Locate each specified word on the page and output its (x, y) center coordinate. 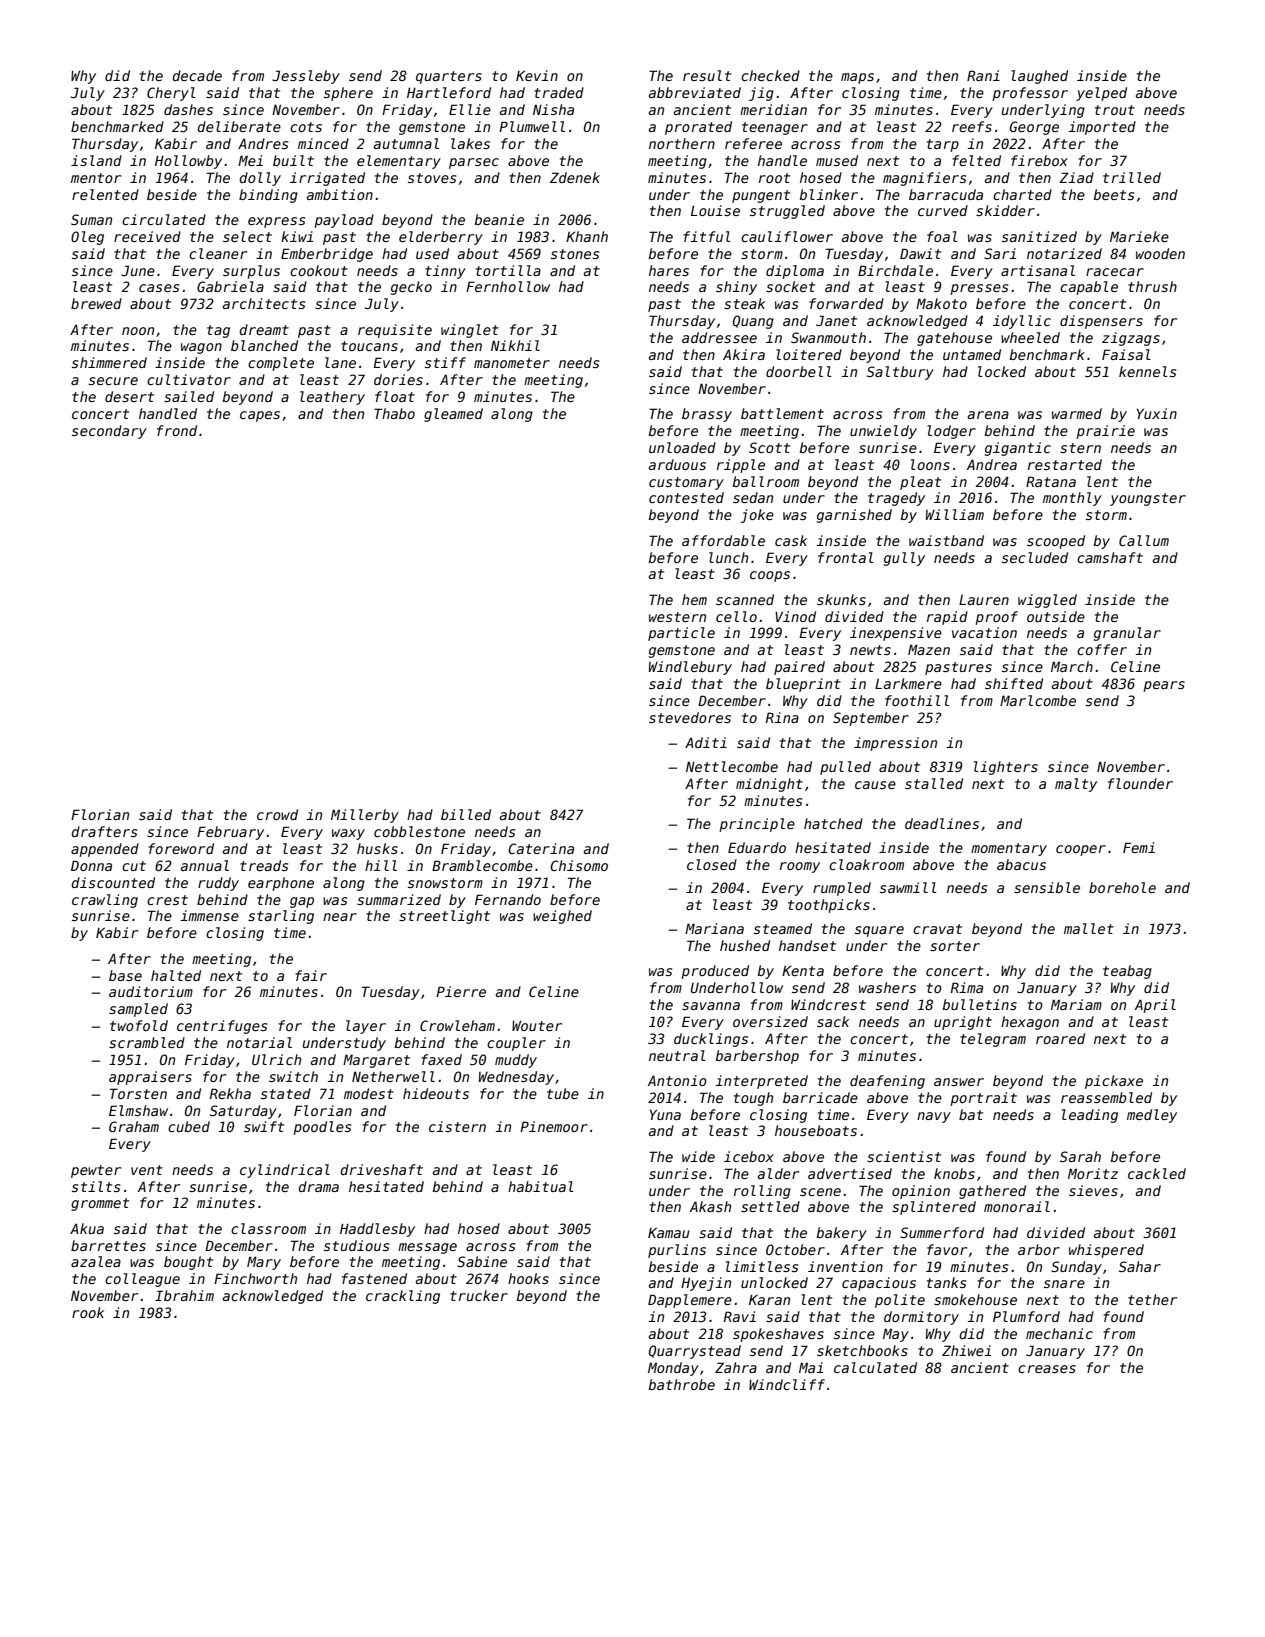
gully (904, 559)
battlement (782, 413)
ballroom (765, 481)
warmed (1077, 413)
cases (159, 288)
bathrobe (681, 1384)
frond (177, 430)
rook (88, 1312)
